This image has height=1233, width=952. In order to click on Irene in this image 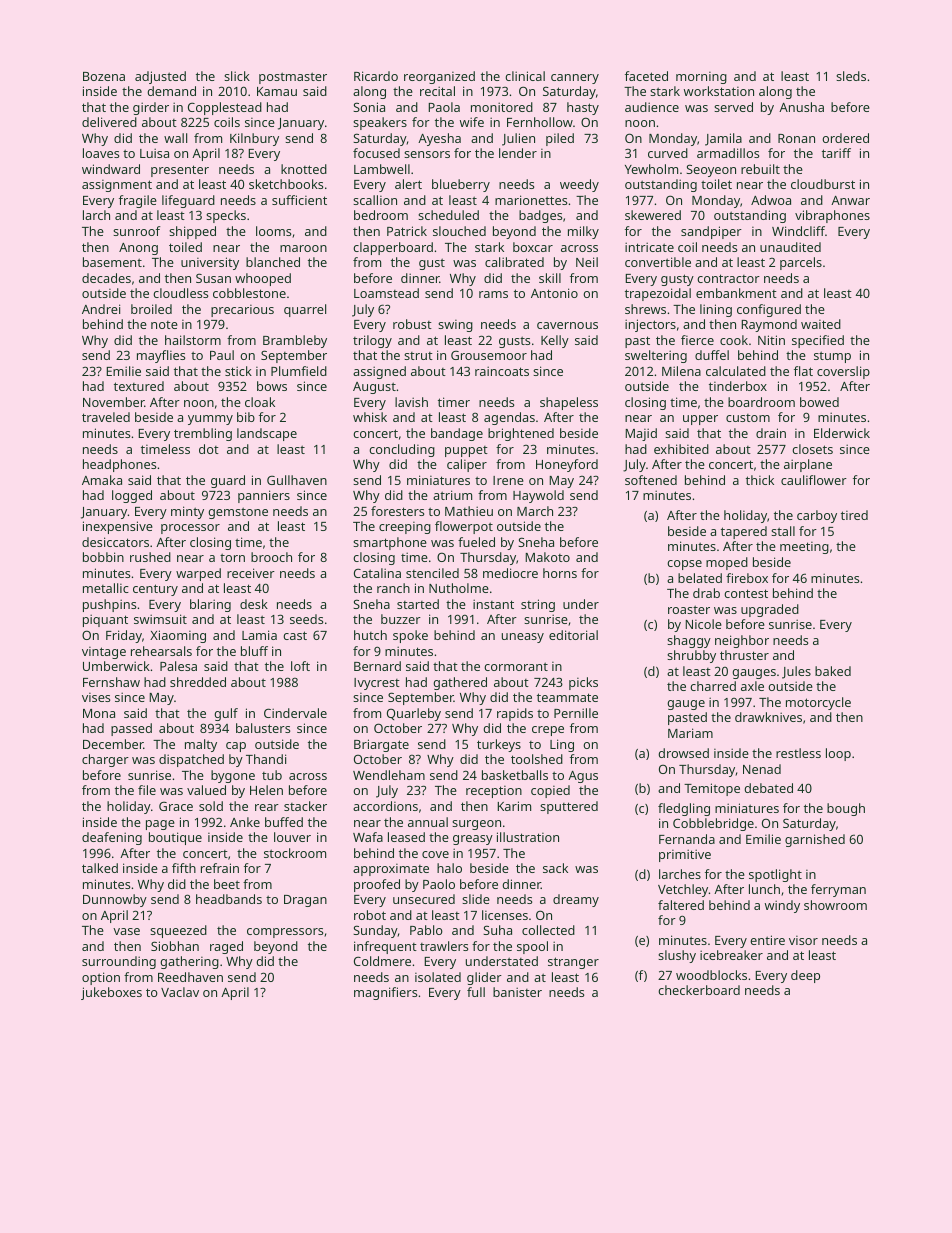, I will do `click(508, 480)`.
